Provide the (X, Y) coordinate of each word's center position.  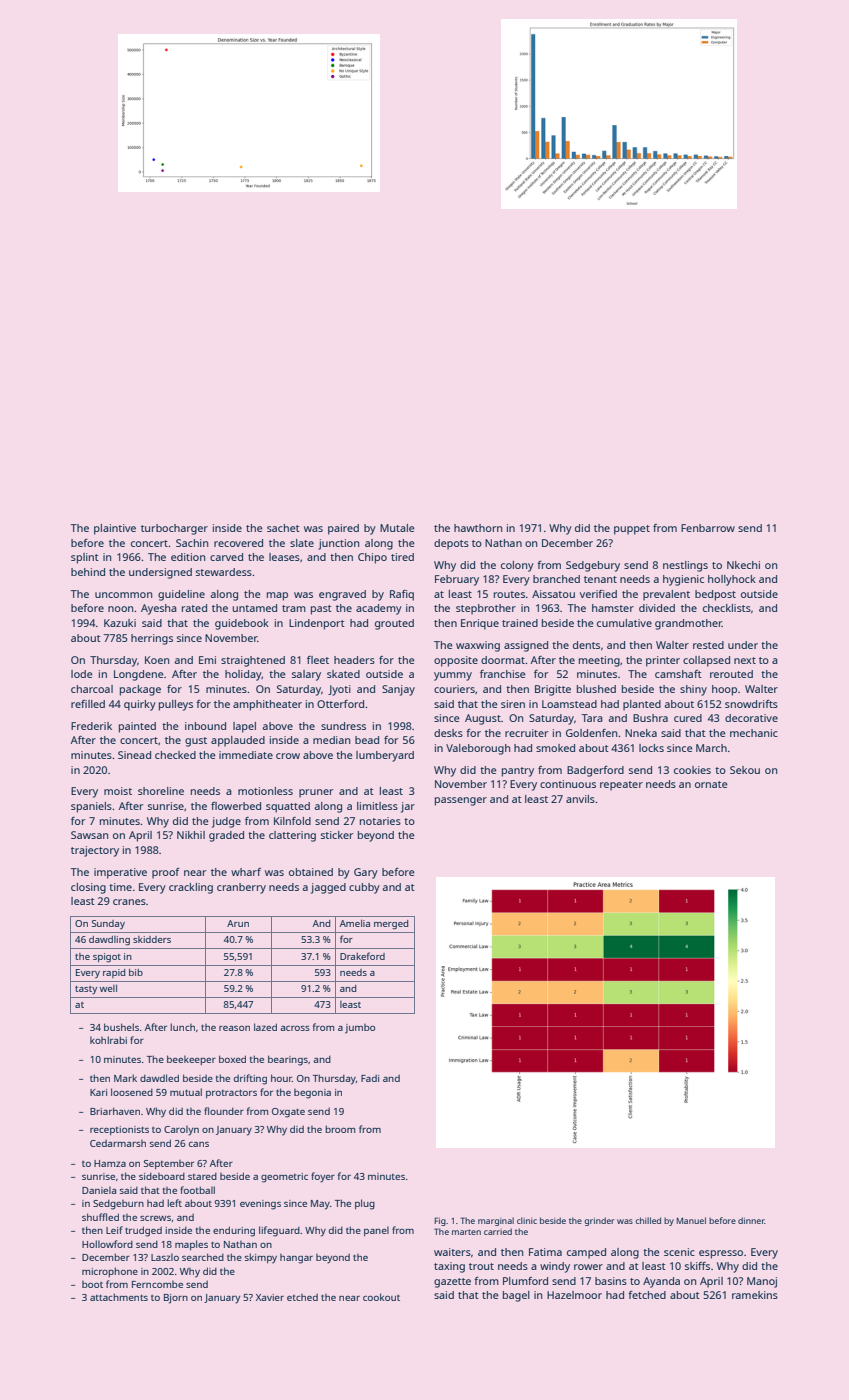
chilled (648, 1220)
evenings (260, 1205)
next (745, 660)
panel (376, 1231)
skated (343, 674)
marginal (496, 1221)
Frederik (91, 726)
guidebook (242, 624)
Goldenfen (591, 733)
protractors (231, 1093)
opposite (456, 661)
